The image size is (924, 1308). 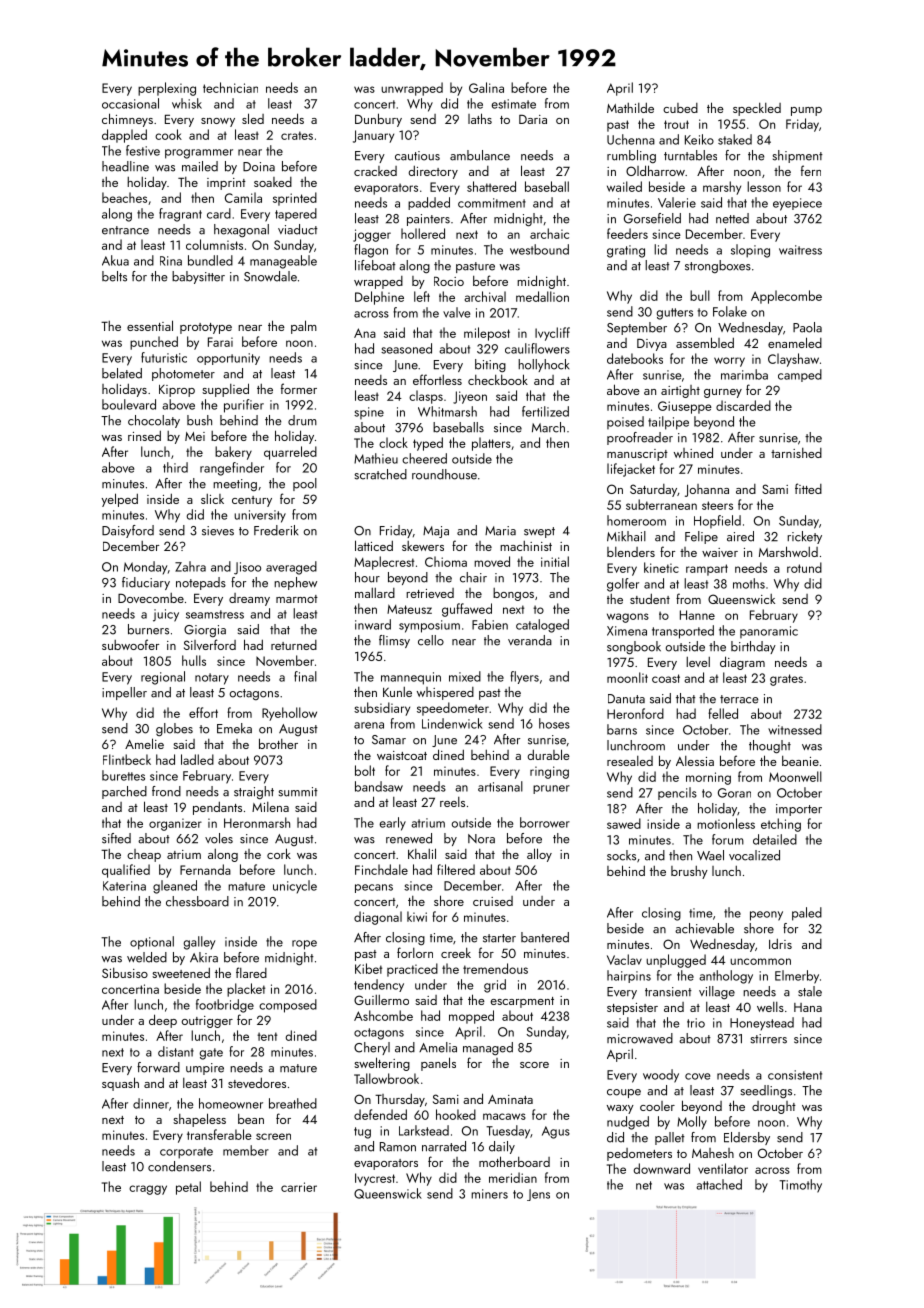 I want to click on milepost, so click(x=487, y=334).
